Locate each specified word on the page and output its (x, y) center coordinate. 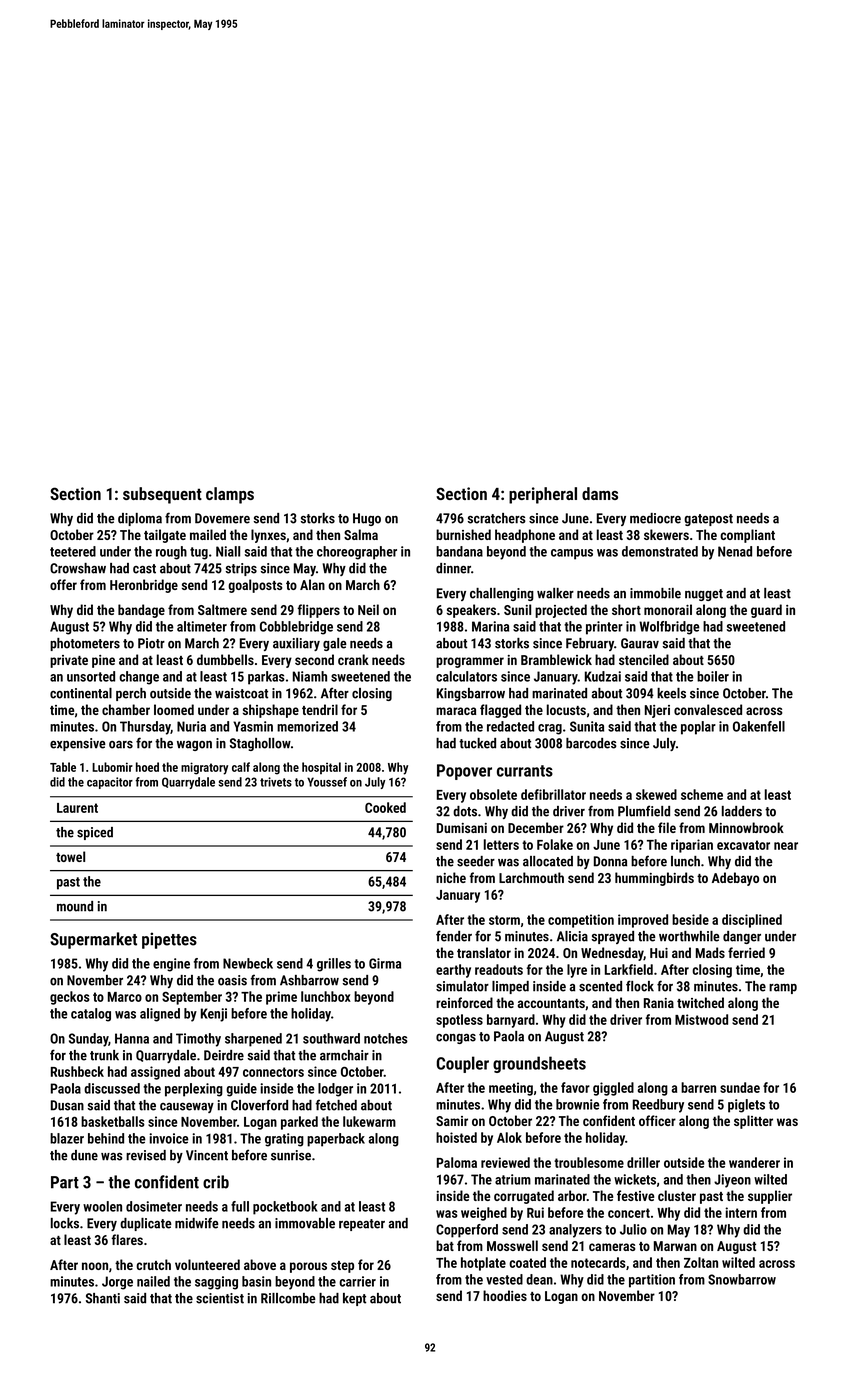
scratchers (497, 518)
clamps (230, 495)
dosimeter (154, 1206)
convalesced (708, 709)
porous (308, 1267)
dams (600, 493)
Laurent (77, 808)
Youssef (327, 782)
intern (741, 1212)
